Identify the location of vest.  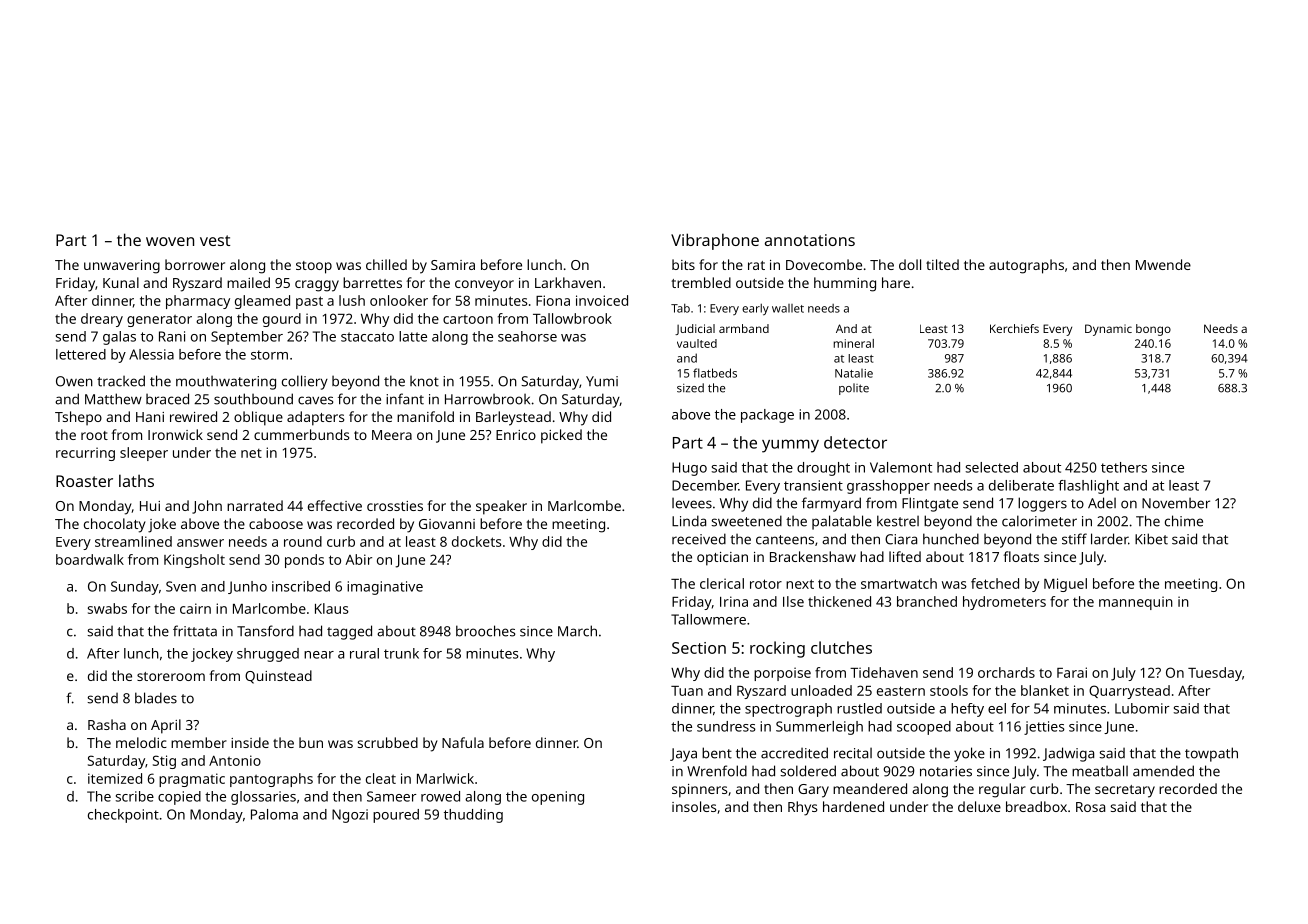
(215, 240).
